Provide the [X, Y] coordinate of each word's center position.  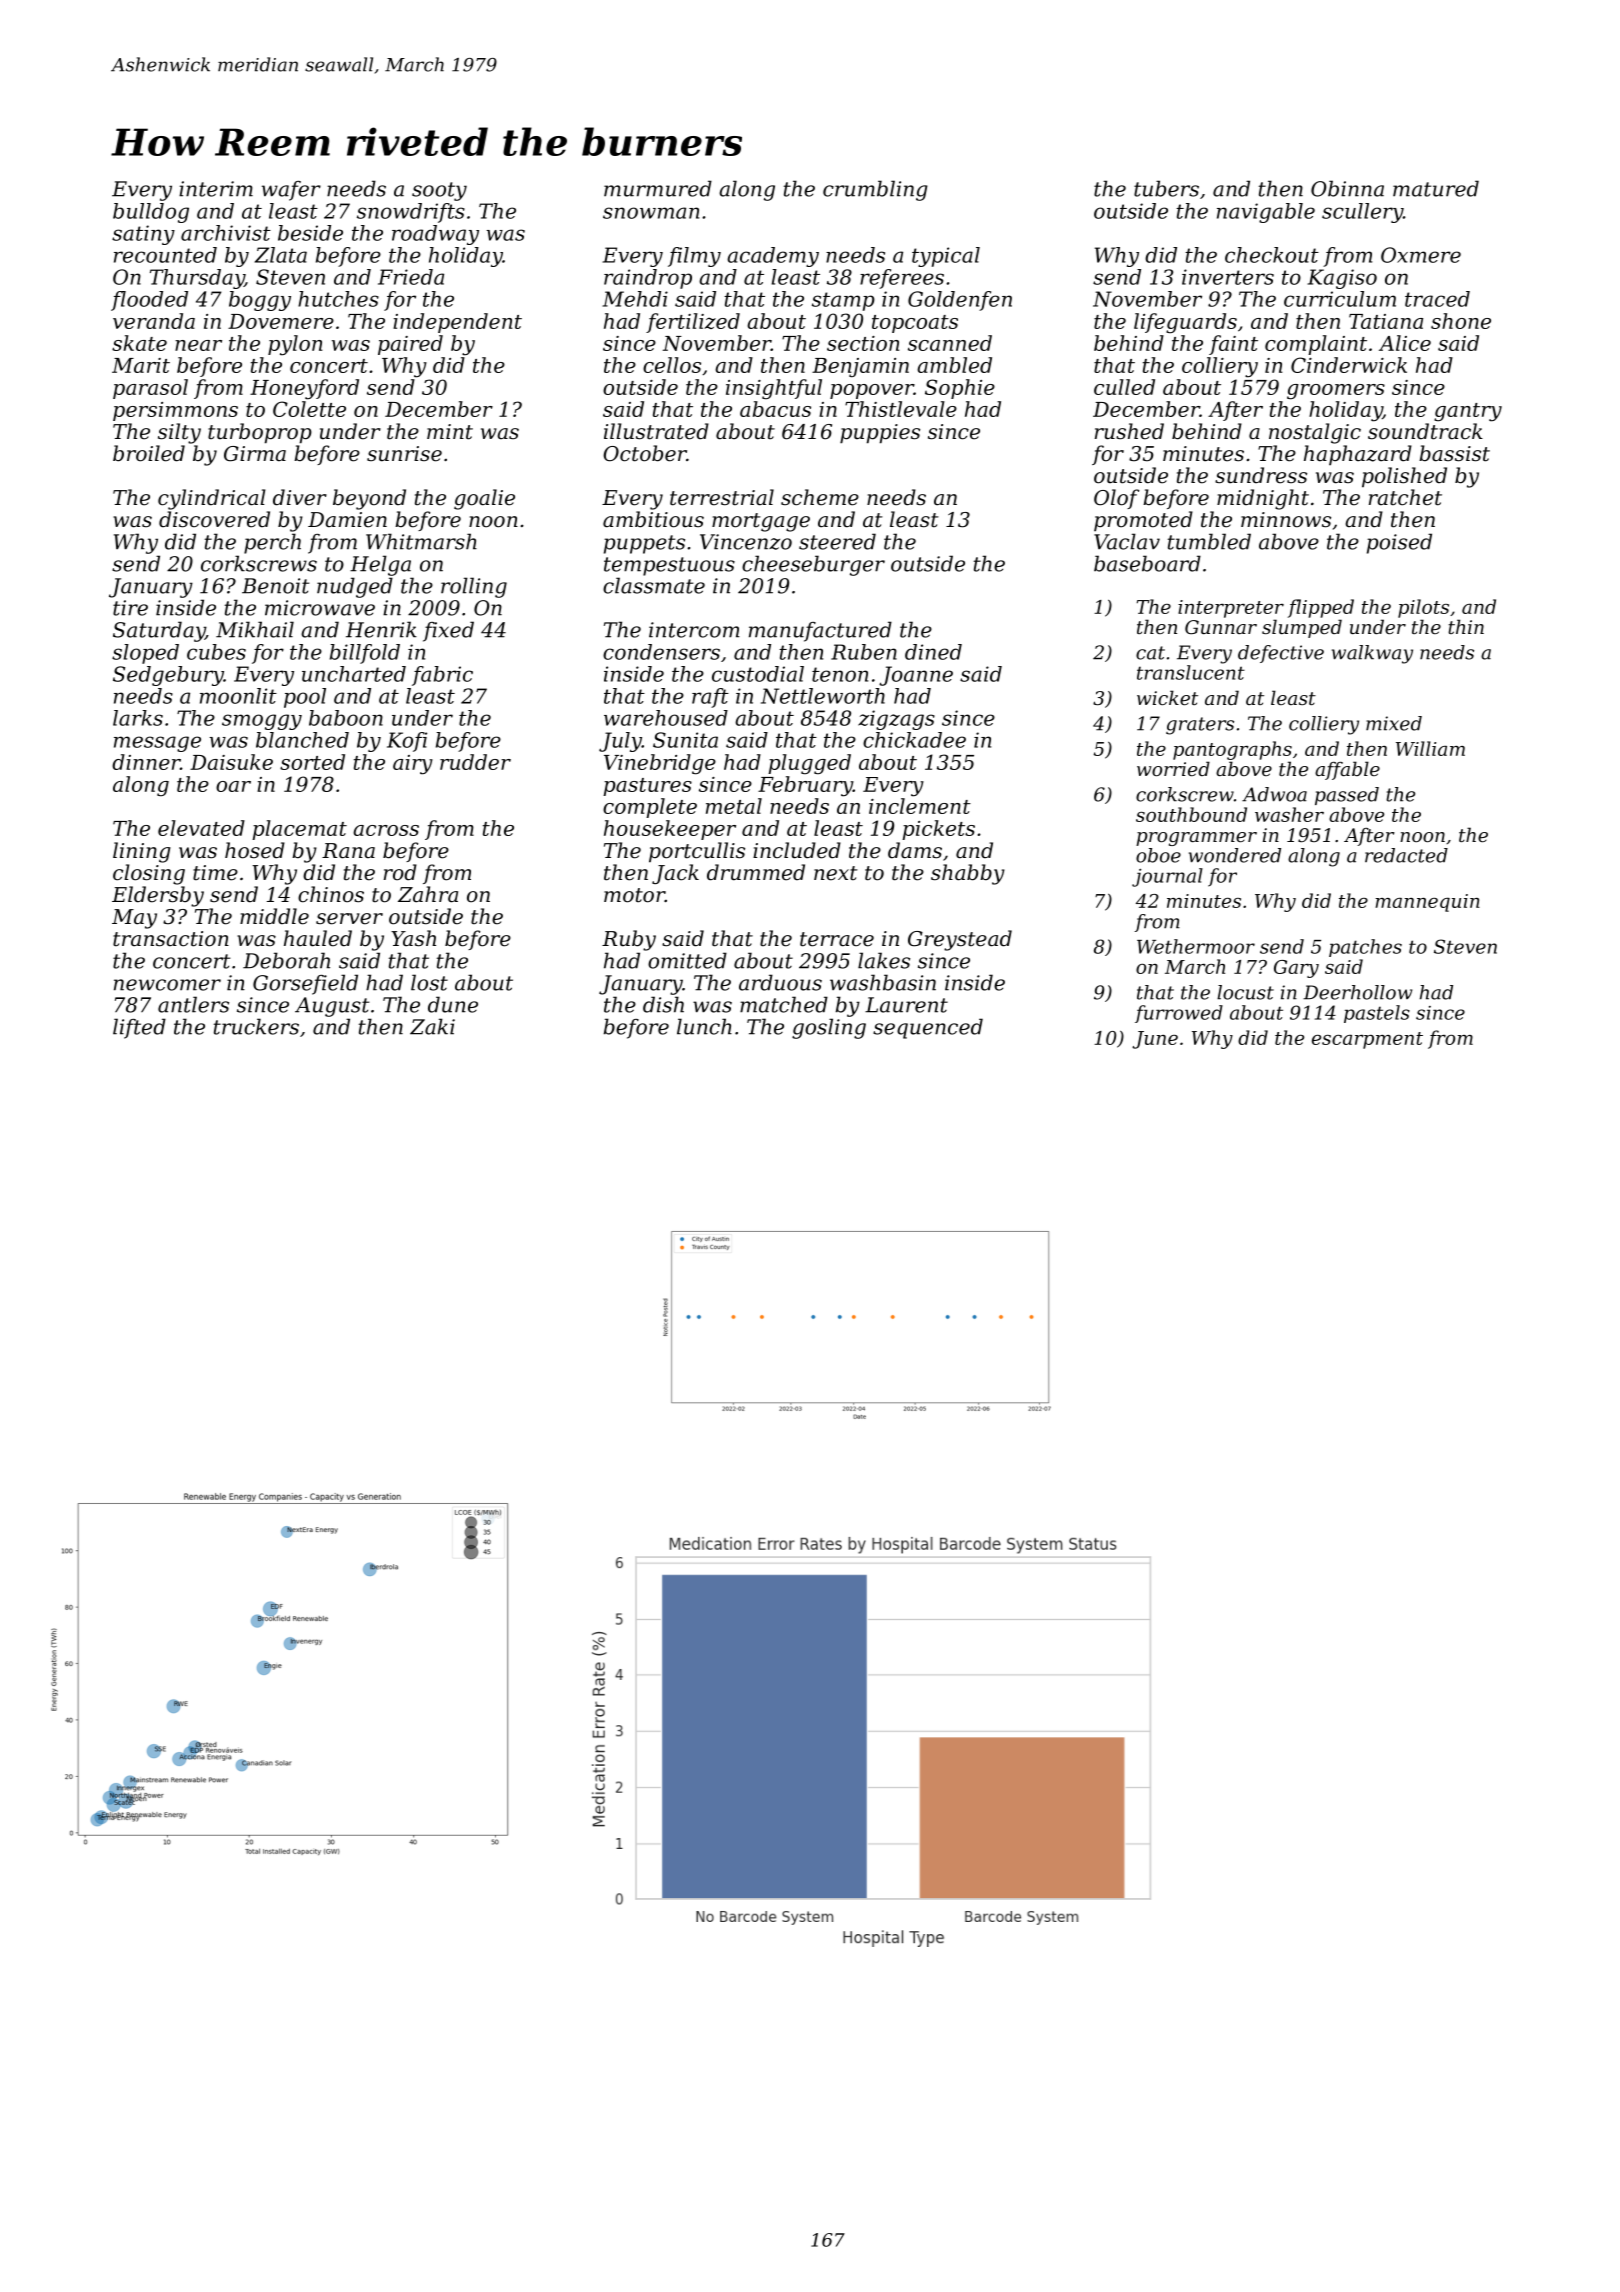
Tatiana [1386, 321]
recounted [165, 255]
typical [946, 257]
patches [1365, 948]
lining [142, 852]
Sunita [685, 740]
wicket [1167, 697]
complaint [1316, 345]
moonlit [238, 696]
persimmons [175, 411]
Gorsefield [305, 984]
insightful [774, 389]
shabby [968, 874]
